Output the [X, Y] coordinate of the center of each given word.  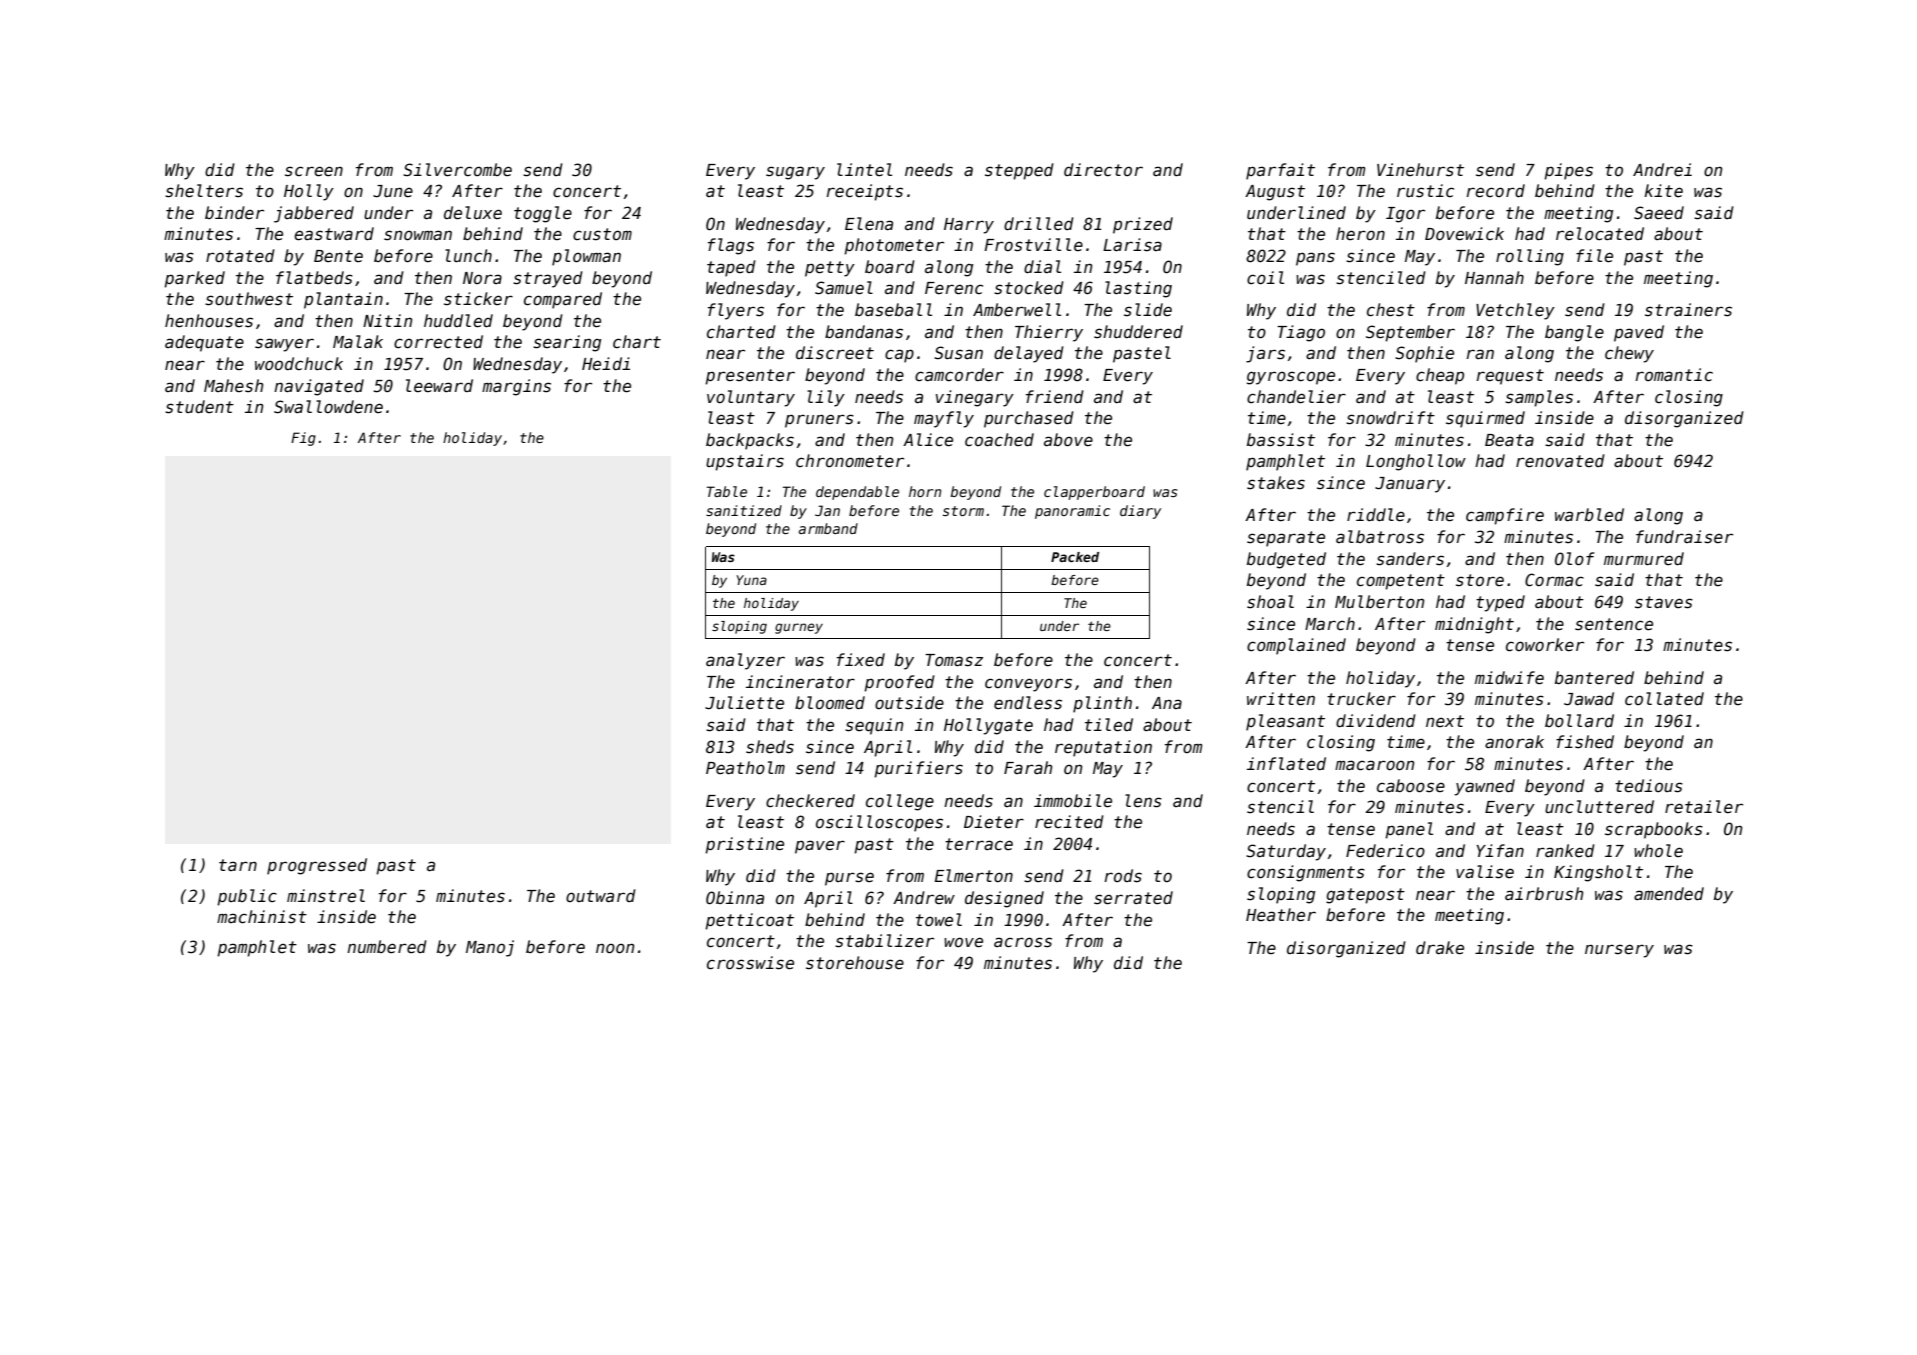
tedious [1649, 786]
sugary [795, 173]
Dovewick [1464, 234]
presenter [750, 377]
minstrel [326, 896]
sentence [1614, 624]
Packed [1075, 557]
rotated [240, 256]
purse [849, 879]
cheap [1440, 376]
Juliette [744, 703]
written [1281, 699]
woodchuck [299, 364]
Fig [303, 439]
